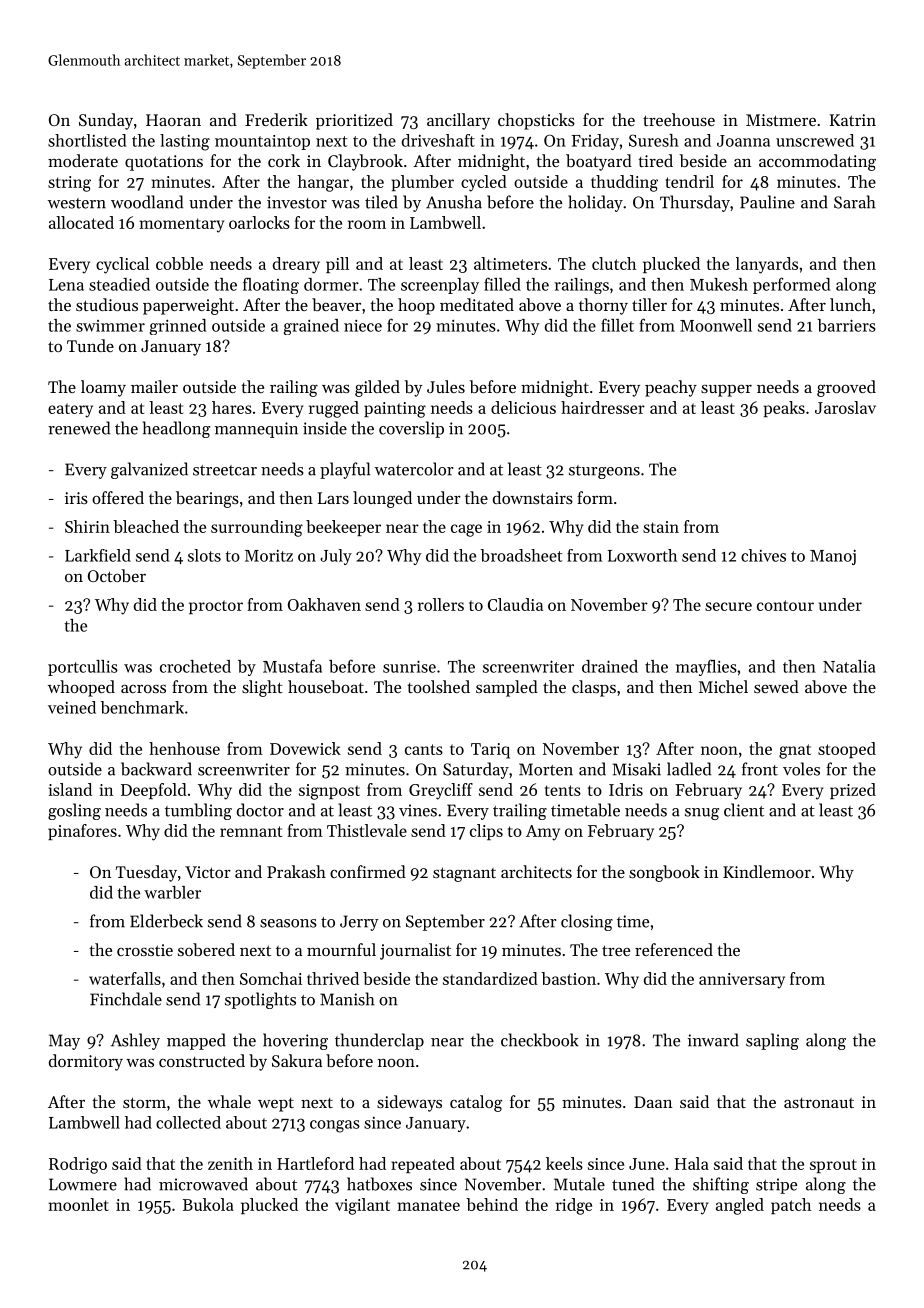 Image resolution: width=924 pixels, height=1308 pixels. What do you see at coordinates (849, 666) in the screenshot?
I see `Natalia` at bounding box center [849, 666].
